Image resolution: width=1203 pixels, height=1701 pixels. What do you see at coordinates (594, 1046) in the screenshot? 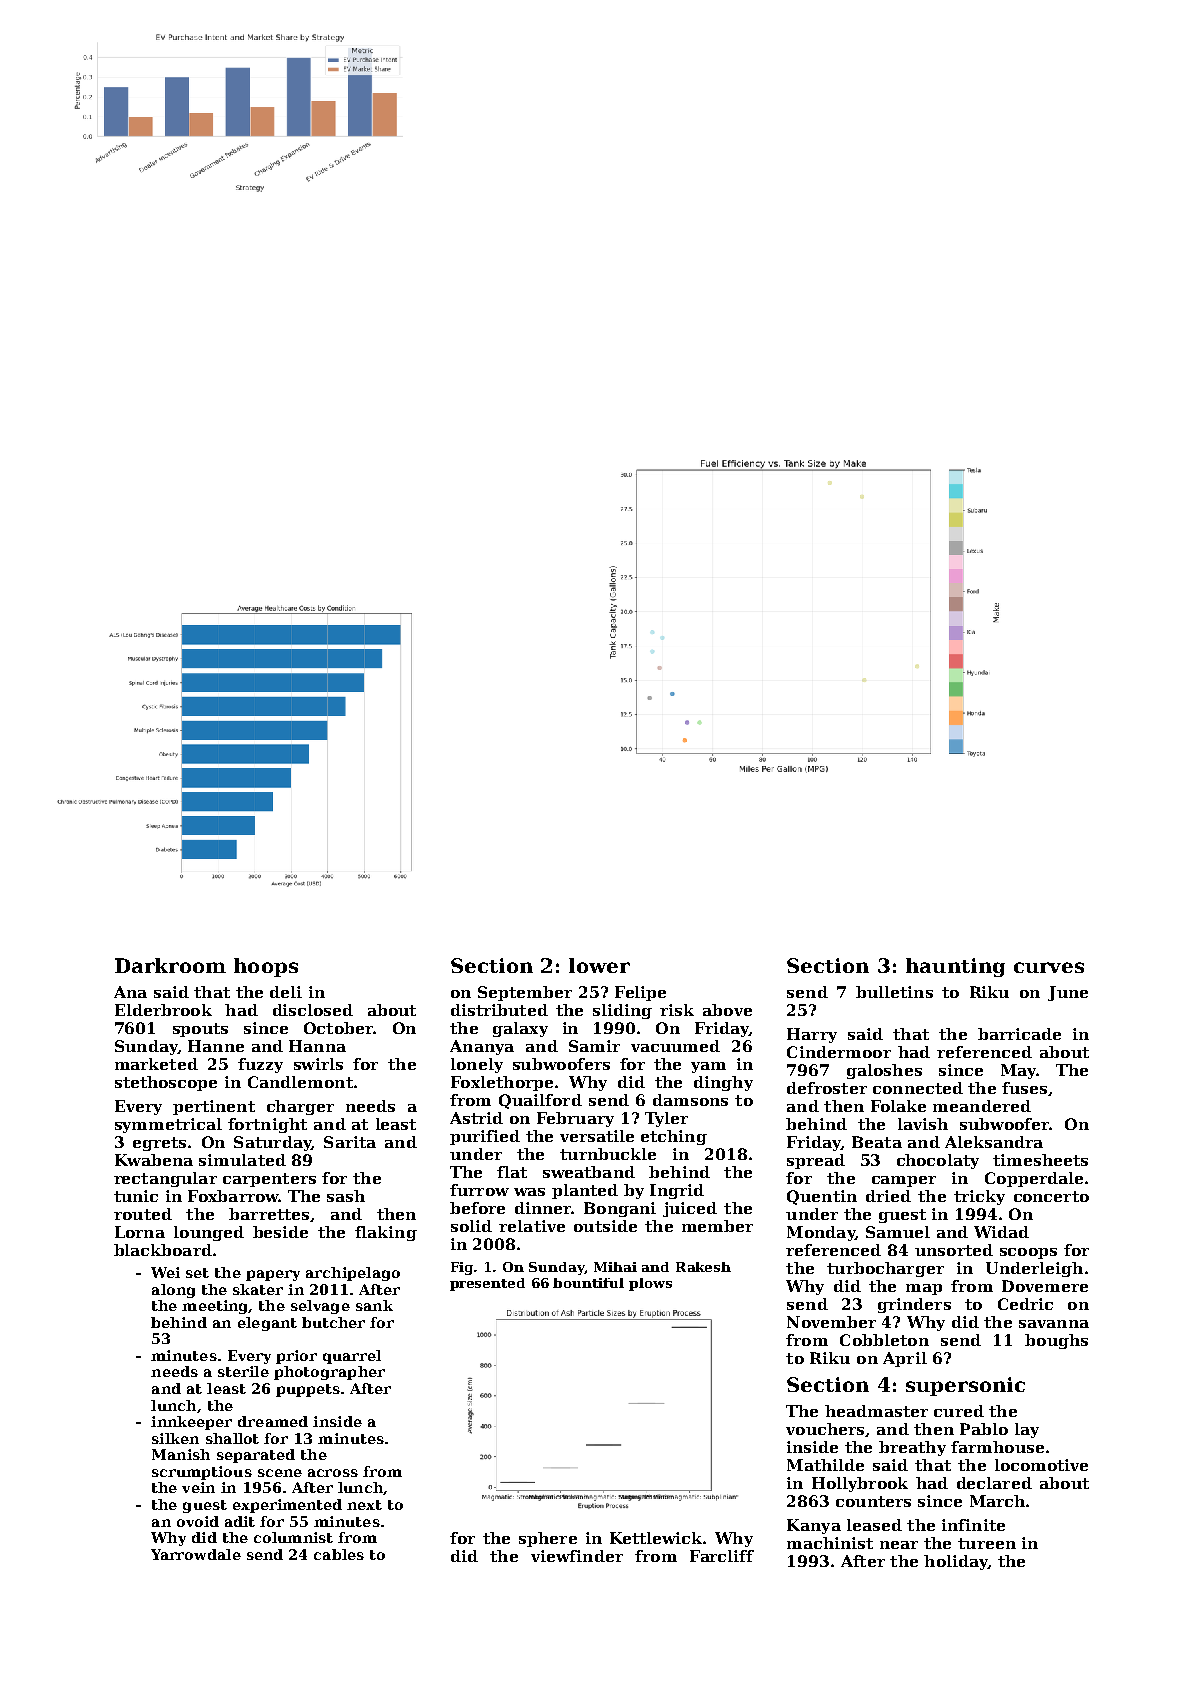
I see `Samir` at bounding box center [594, 1046].
